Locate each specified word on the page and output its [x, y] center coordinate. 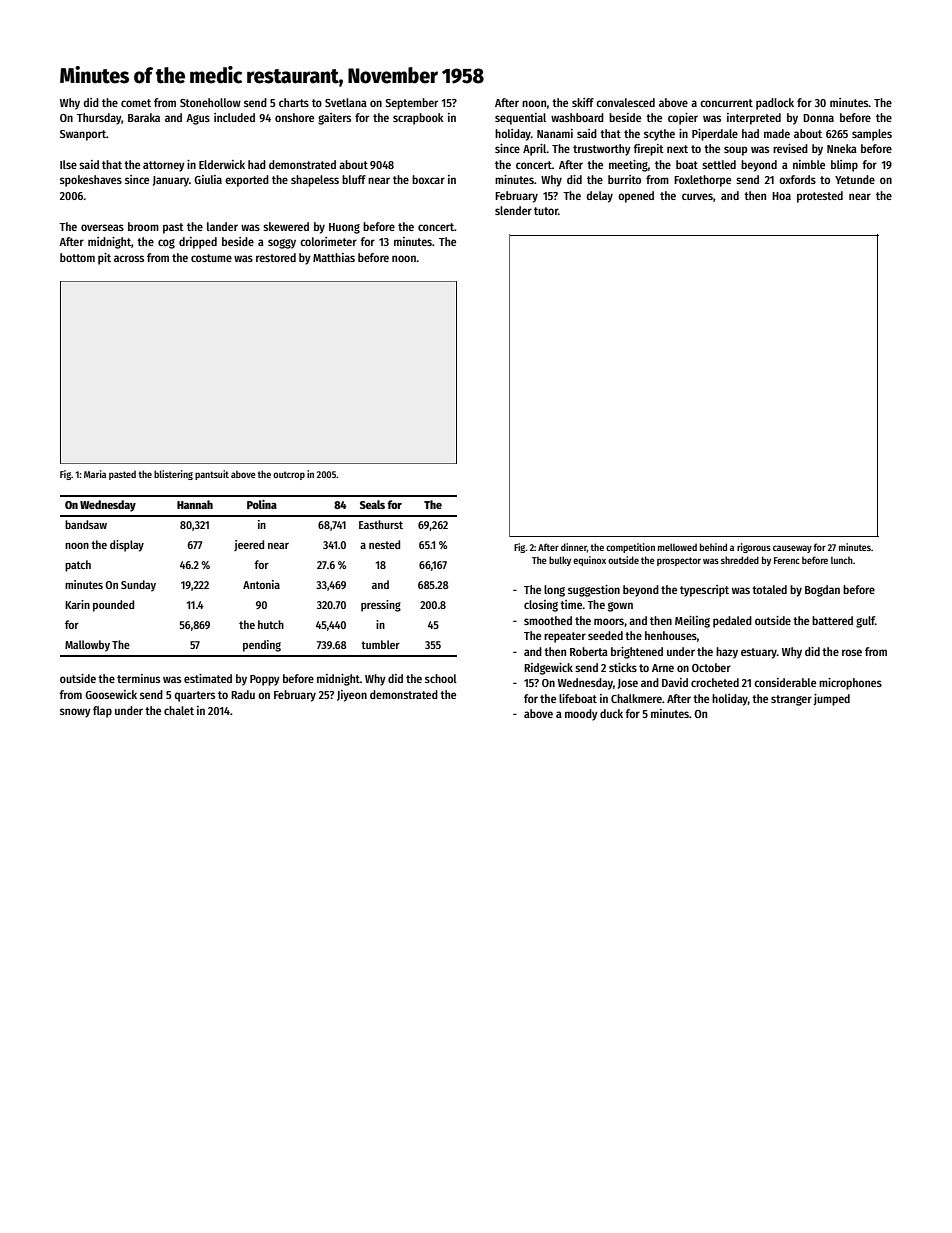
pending [262, 646]
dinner [574, 547]
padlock [775, 104]
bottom [77, 257]
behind [713, 547]
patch [78, 566]
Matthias [334, 257]
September [411, 104]
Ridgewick [548, 669]
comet [136, 103]
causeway [792, 549]
